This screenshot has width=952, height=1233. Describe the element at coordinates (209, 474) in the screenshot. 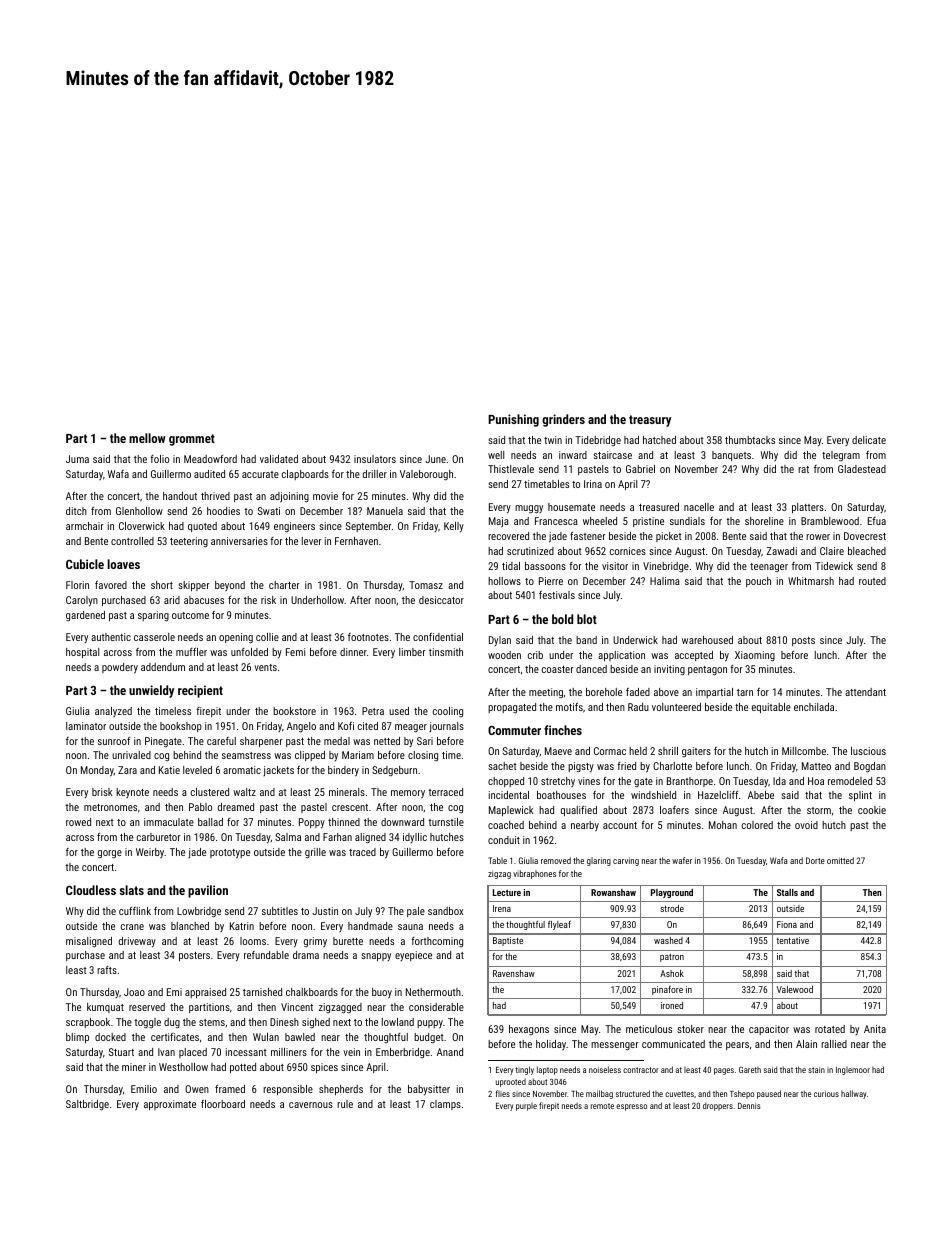

I see `audited` at that location.
